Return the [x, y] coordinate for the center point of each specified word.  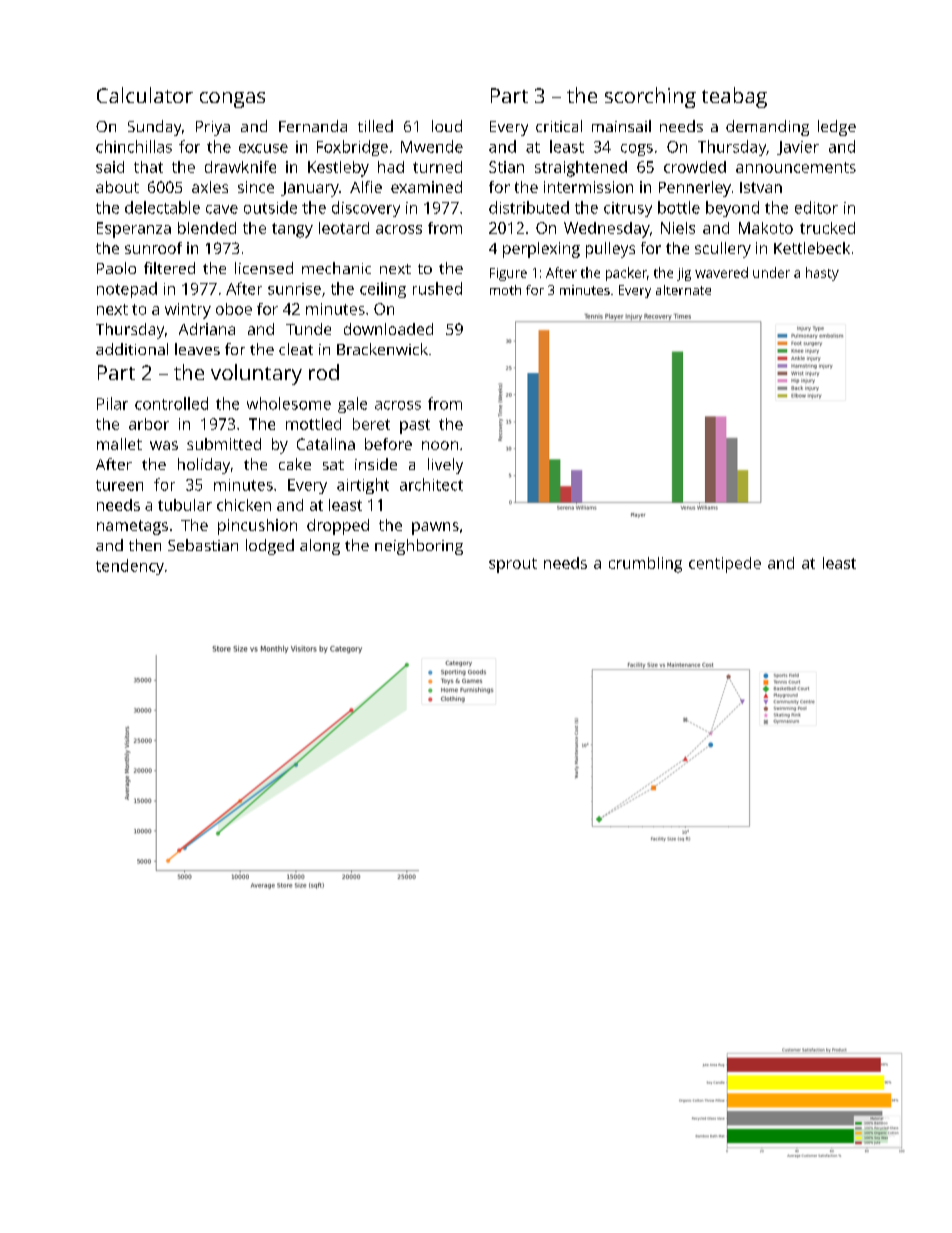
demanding [767, 128]
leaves [197, 349]
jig [684, 274]
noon [440, 445]
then [145, 545]
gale [352, 405]
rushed [437, 288]
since [256, 187]
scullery [723, 250]
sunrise [294, 289]
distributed [529, 207]
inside [376, 464]
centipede [725, 565]
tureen [119, 485]
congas [232, 100]
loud [447, 126]
